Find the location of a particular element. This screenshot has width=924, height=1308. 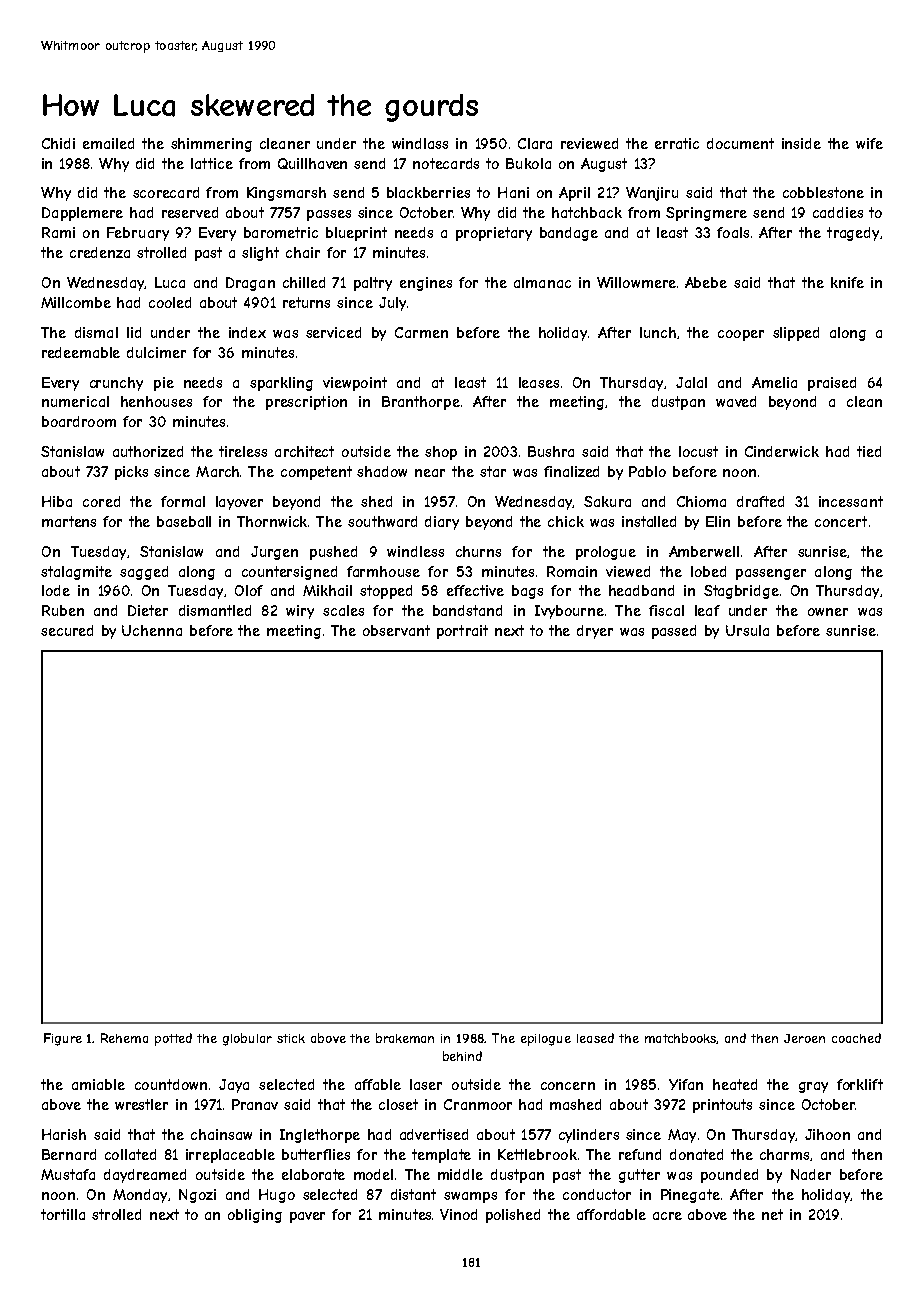

Dapplemere is located at coordinates (82, 214).
